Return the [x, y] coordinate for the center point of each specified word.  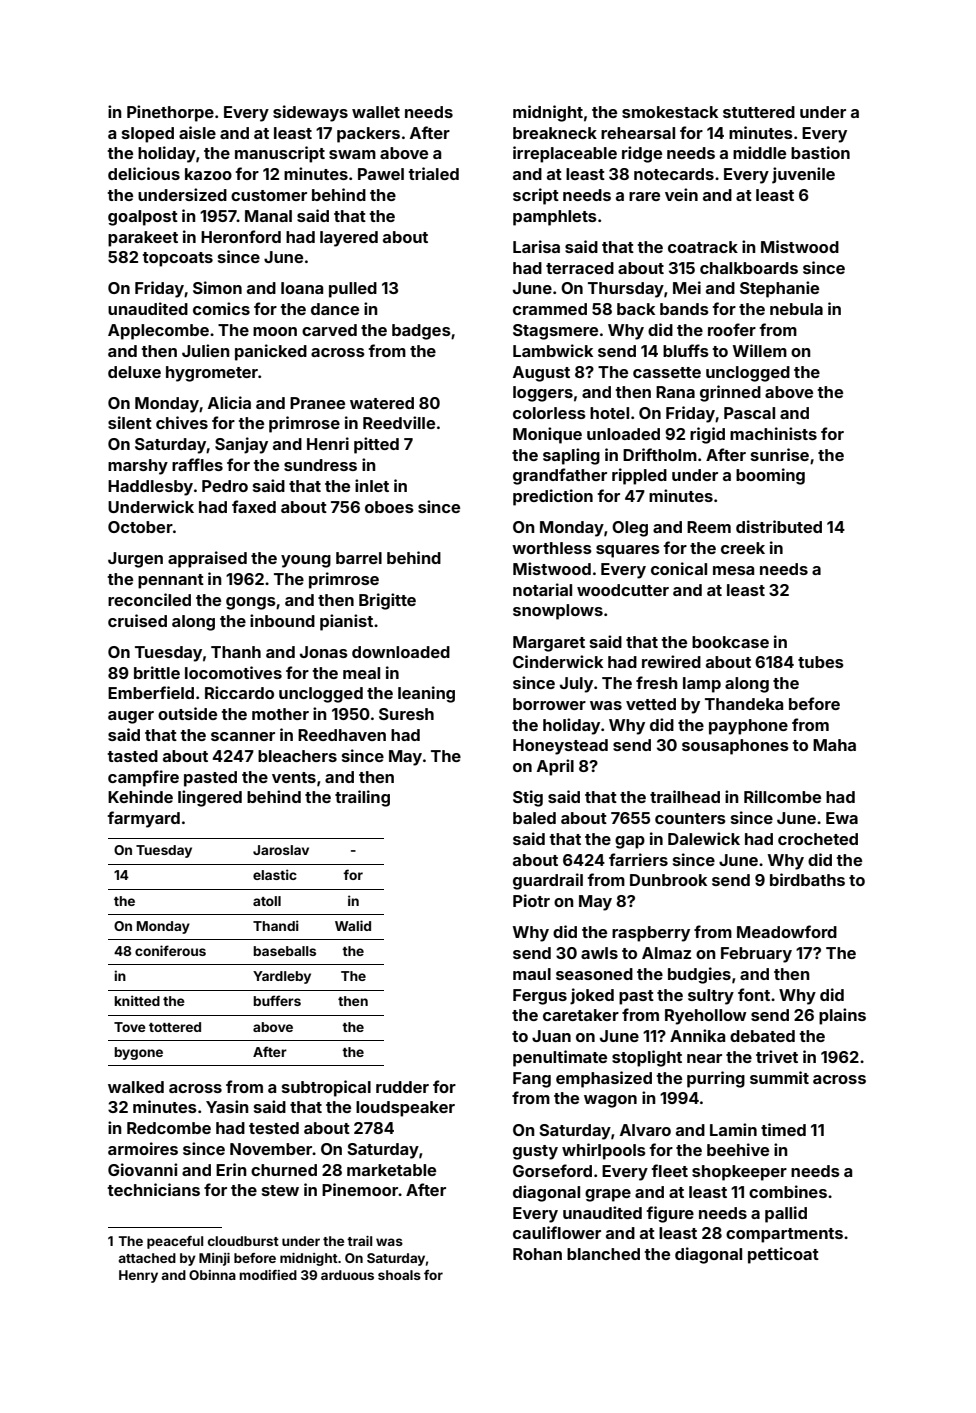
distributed [779, 526]
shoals [399, 1275]
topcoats [178, 259]
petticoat [783, 1255]
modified [268, 1275]
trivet [777, 1056]
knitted [137, 1000]
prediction [553, 497]
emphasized [604, 1079]
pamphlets [555, 218]
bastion [820, 152]
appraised [207, 559]
